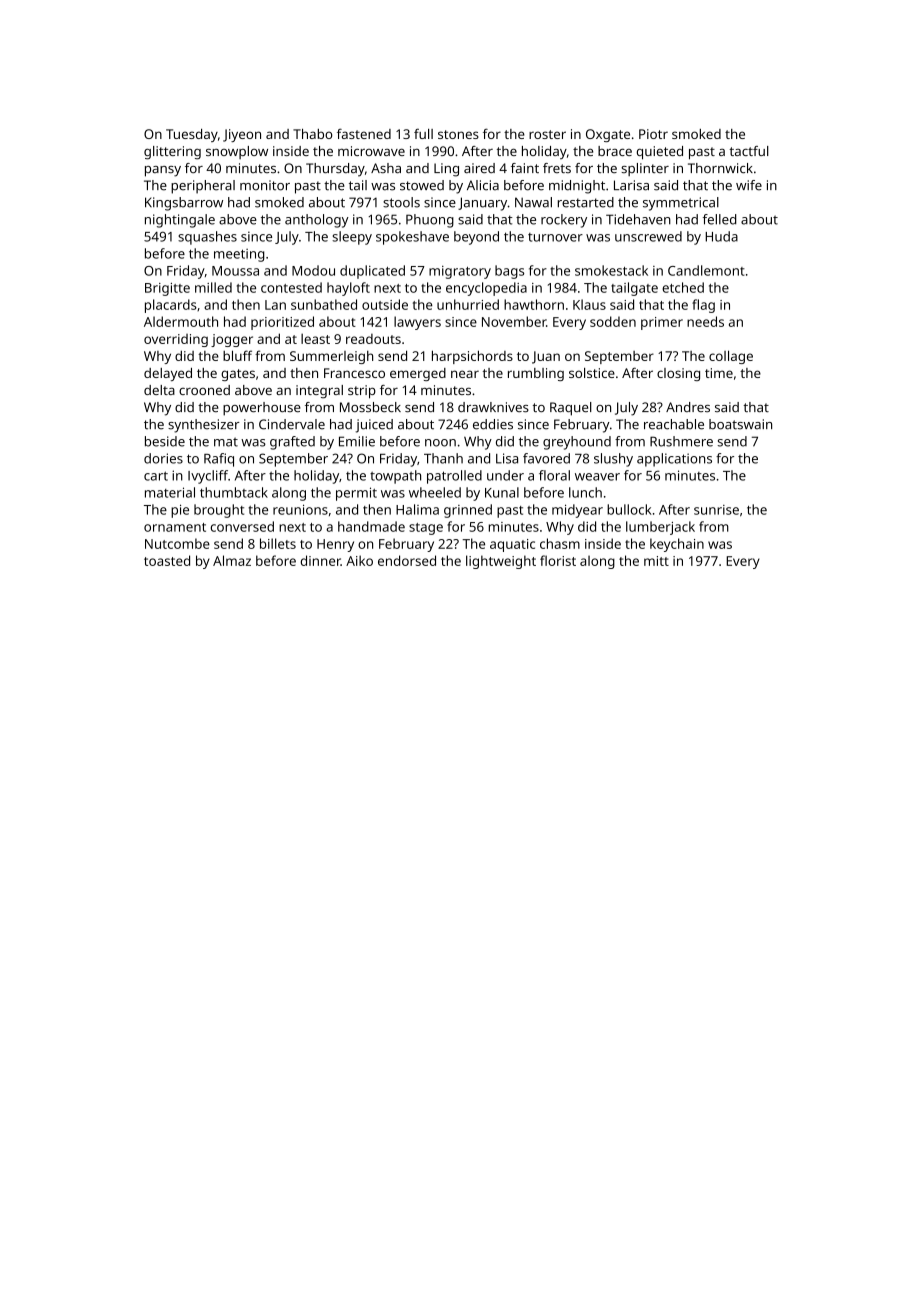 The width and height of the screenshot is (924, 1314). I want to click on Thursday, so click(335, 170).
